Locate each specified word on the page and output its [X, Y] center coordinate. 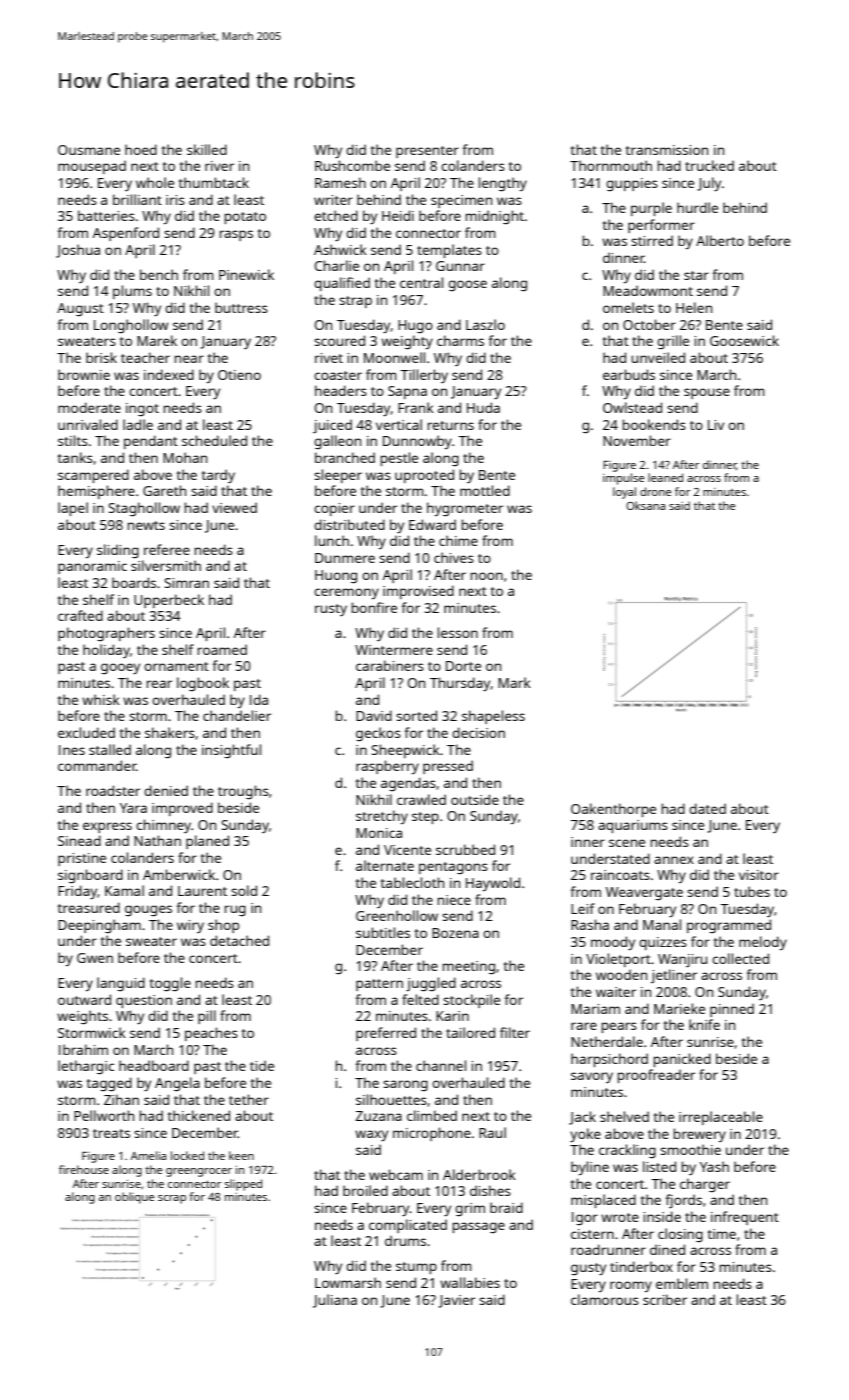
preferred [386, 1034]
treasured [89, 907]
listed [659, 1166]
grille [673, 342]
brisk [101, 357]
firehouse [84, 1169]
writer [333, 200]
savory [592, 1077]
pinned [732, 1010]
